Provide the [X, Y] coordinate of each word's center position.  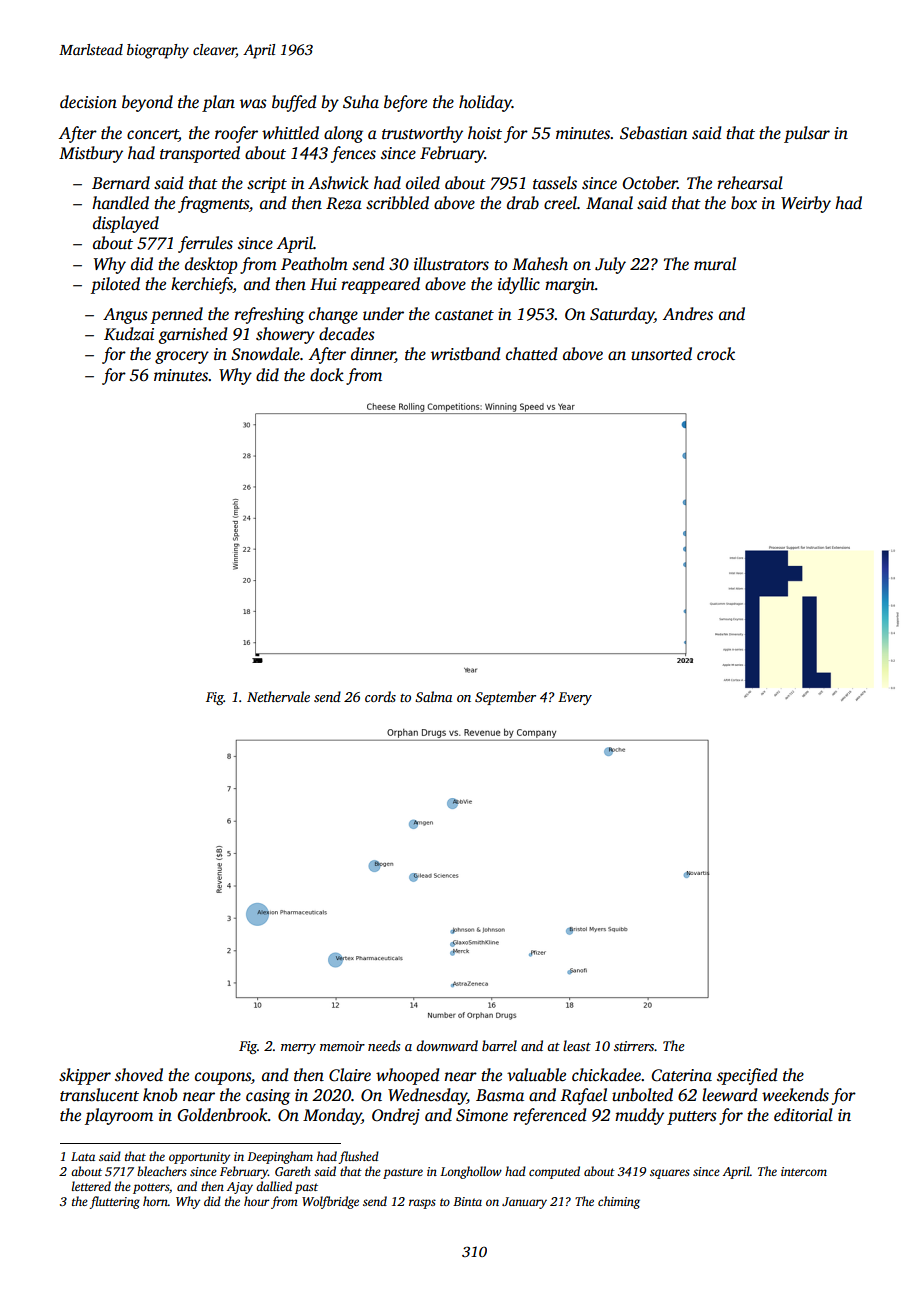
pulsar [807, 134]
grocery [182, 357]
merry [298, 1049]
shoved [139, 1075]
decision [88, 102]
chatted [531, 354]
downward [447, 1045]
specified [747, 1076]
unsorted [661, 354]
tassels [555, 183]
